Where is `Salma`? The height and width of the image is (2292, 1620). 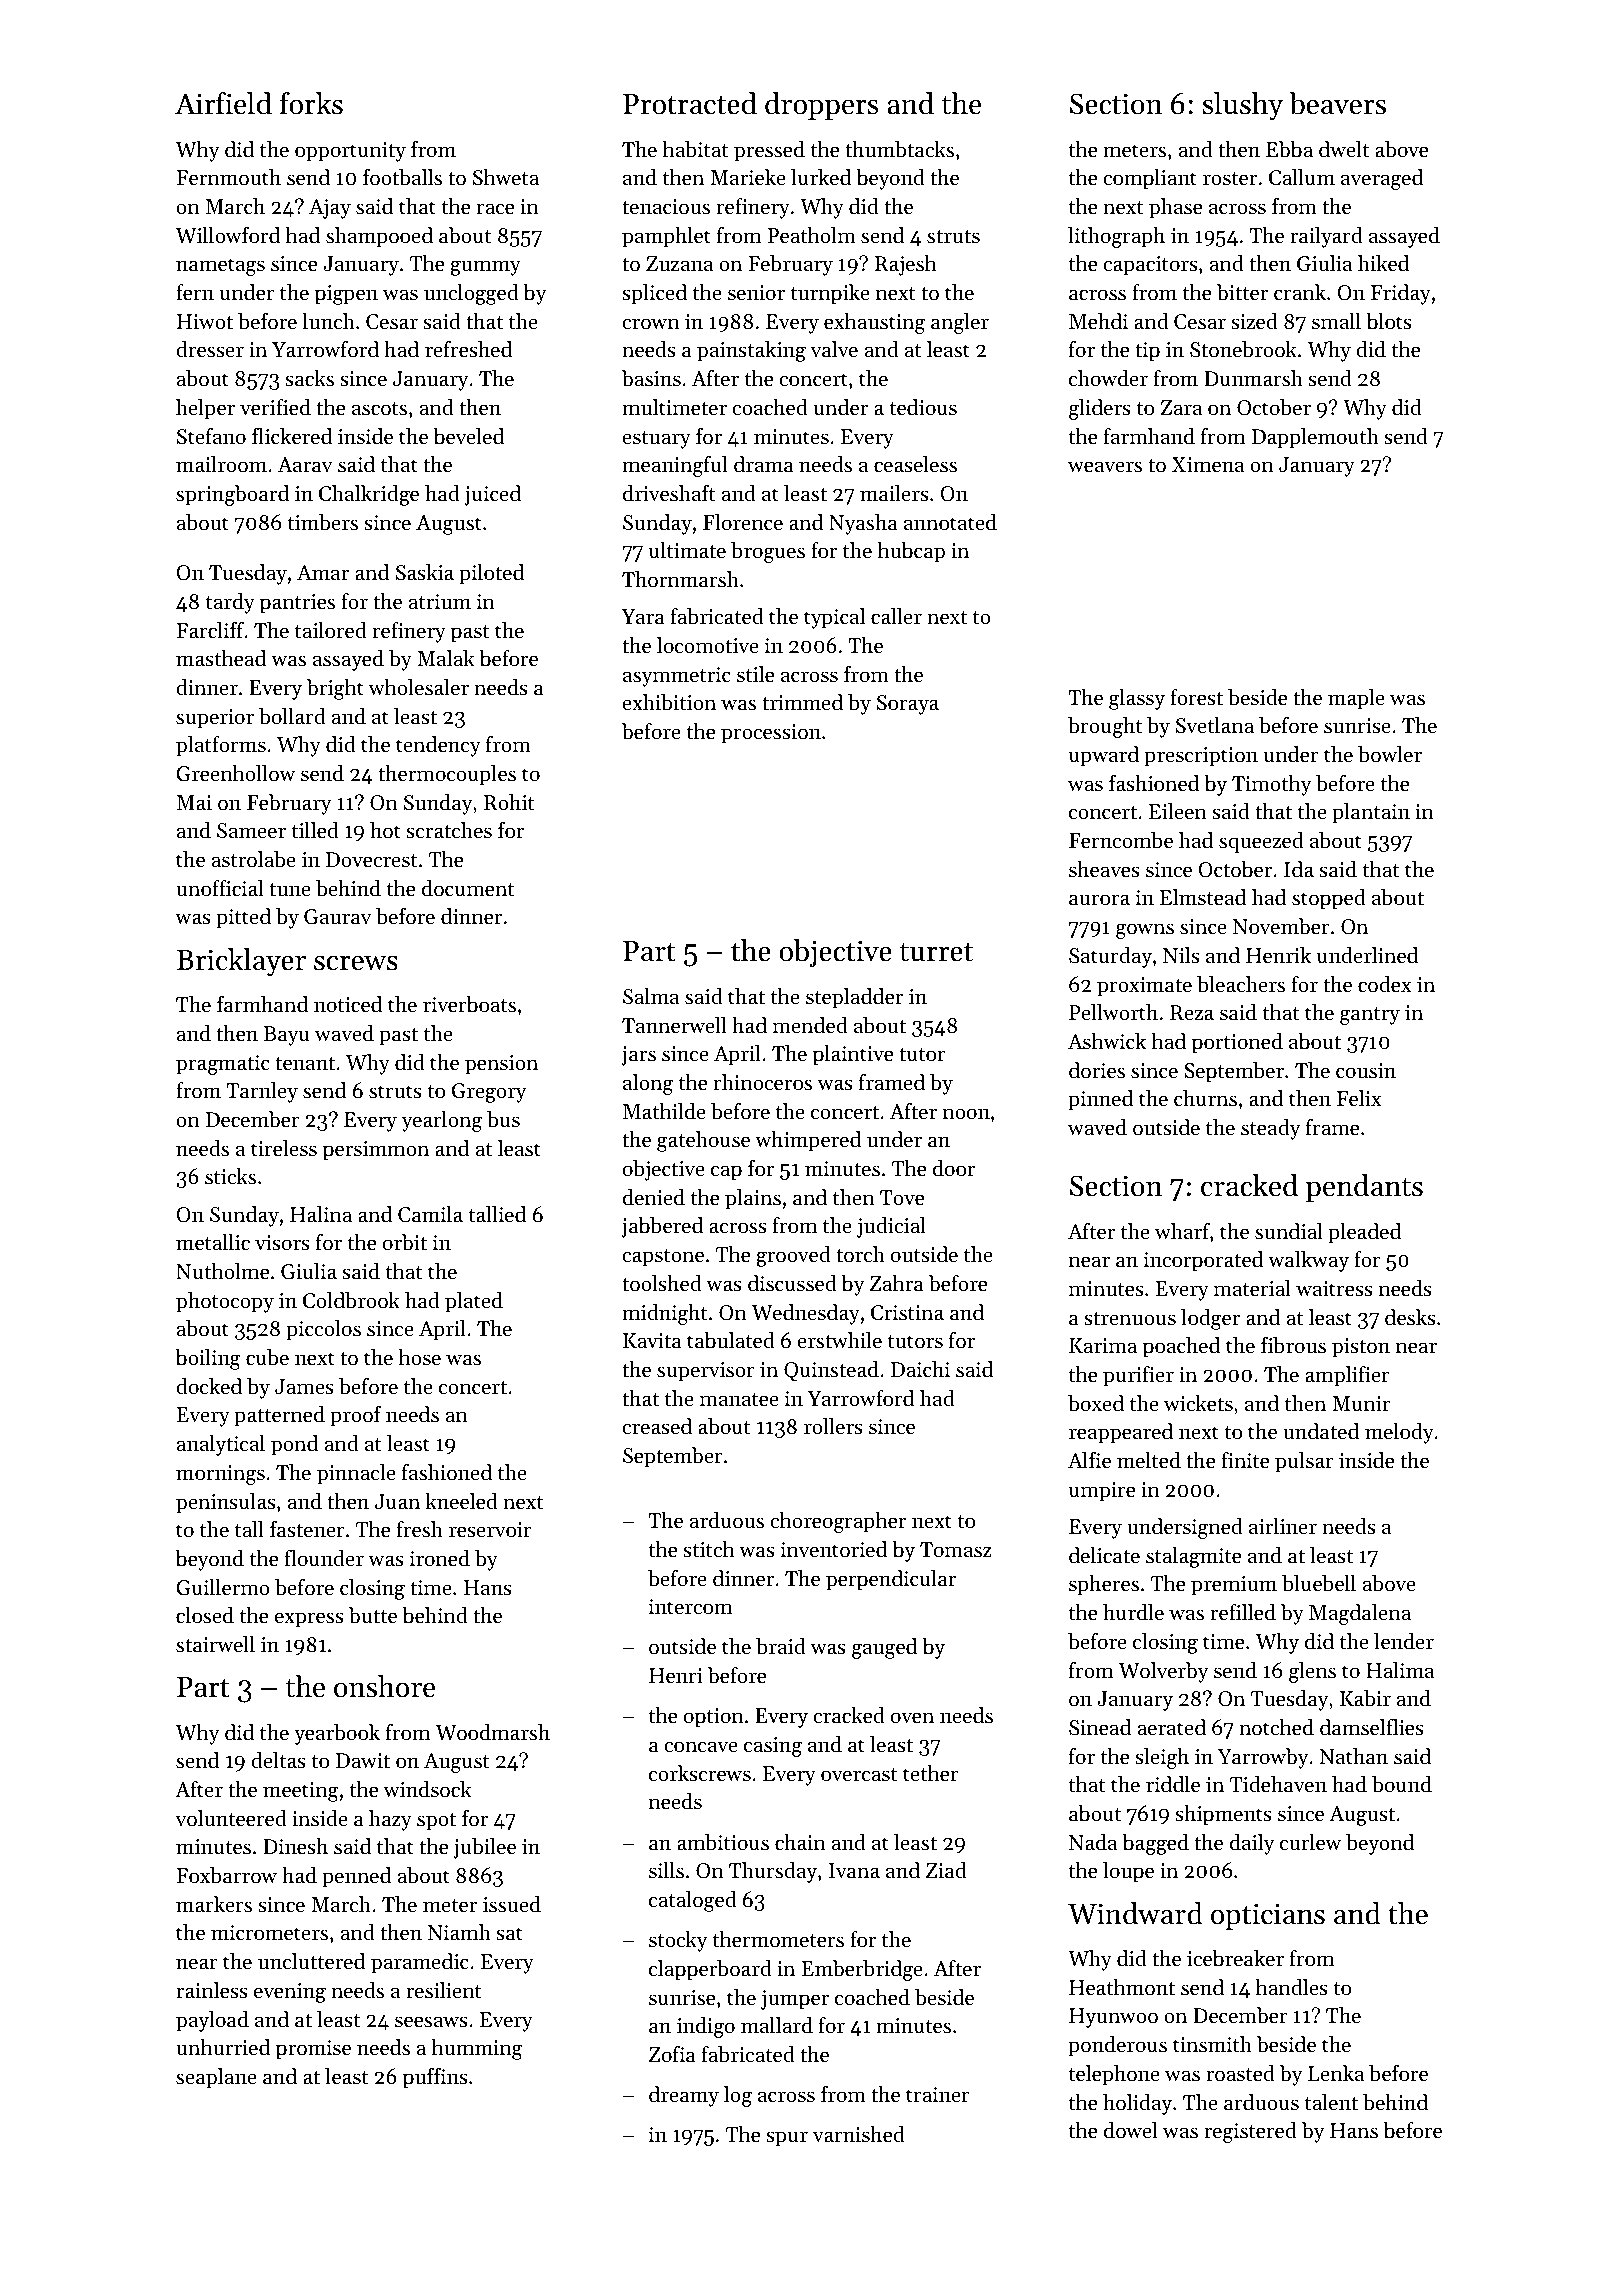
Salma is located at coordinates (651, 996).
